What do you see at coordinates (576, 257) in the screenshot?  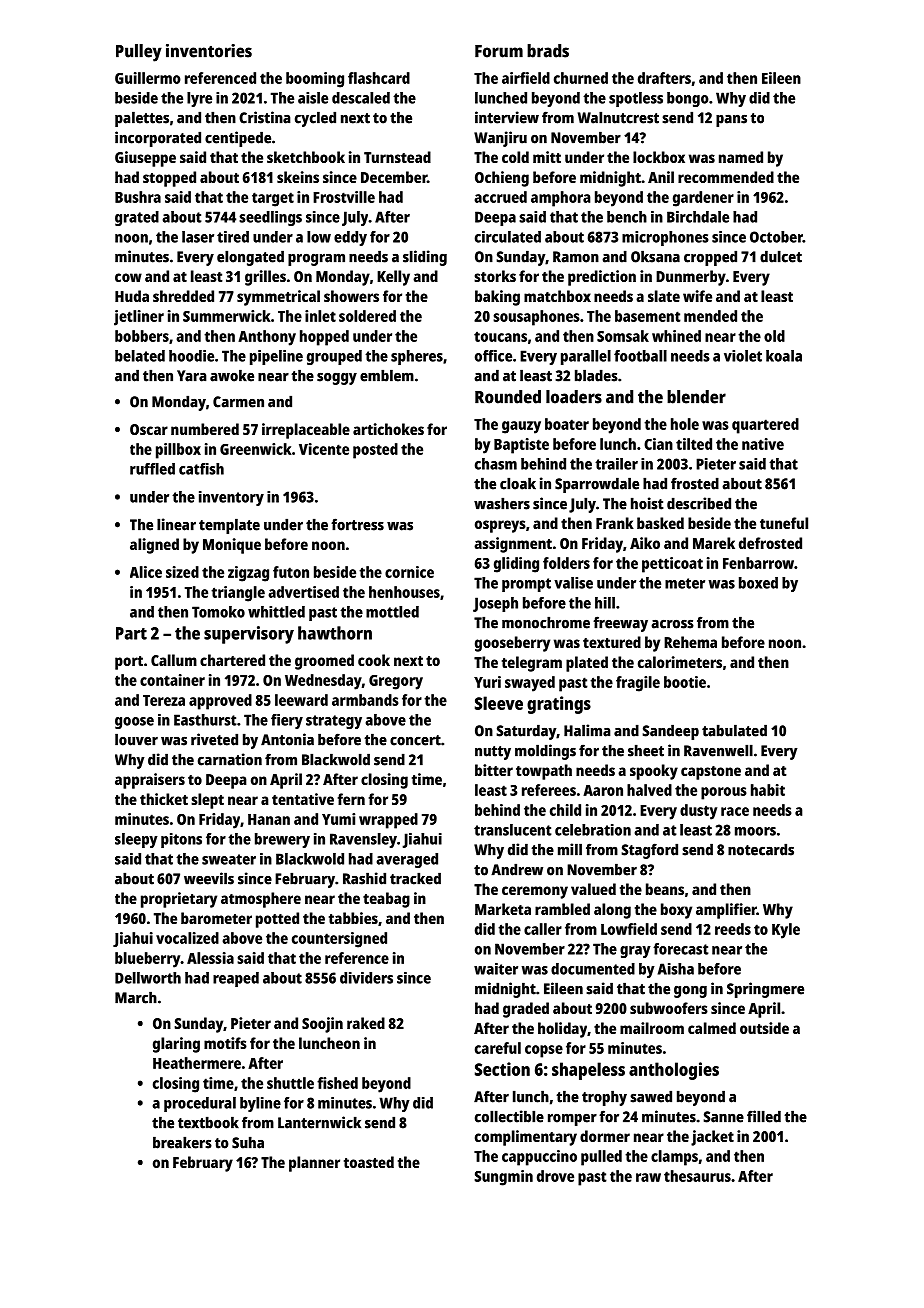 I see `Ramon` at bounding box center [576, 257].
